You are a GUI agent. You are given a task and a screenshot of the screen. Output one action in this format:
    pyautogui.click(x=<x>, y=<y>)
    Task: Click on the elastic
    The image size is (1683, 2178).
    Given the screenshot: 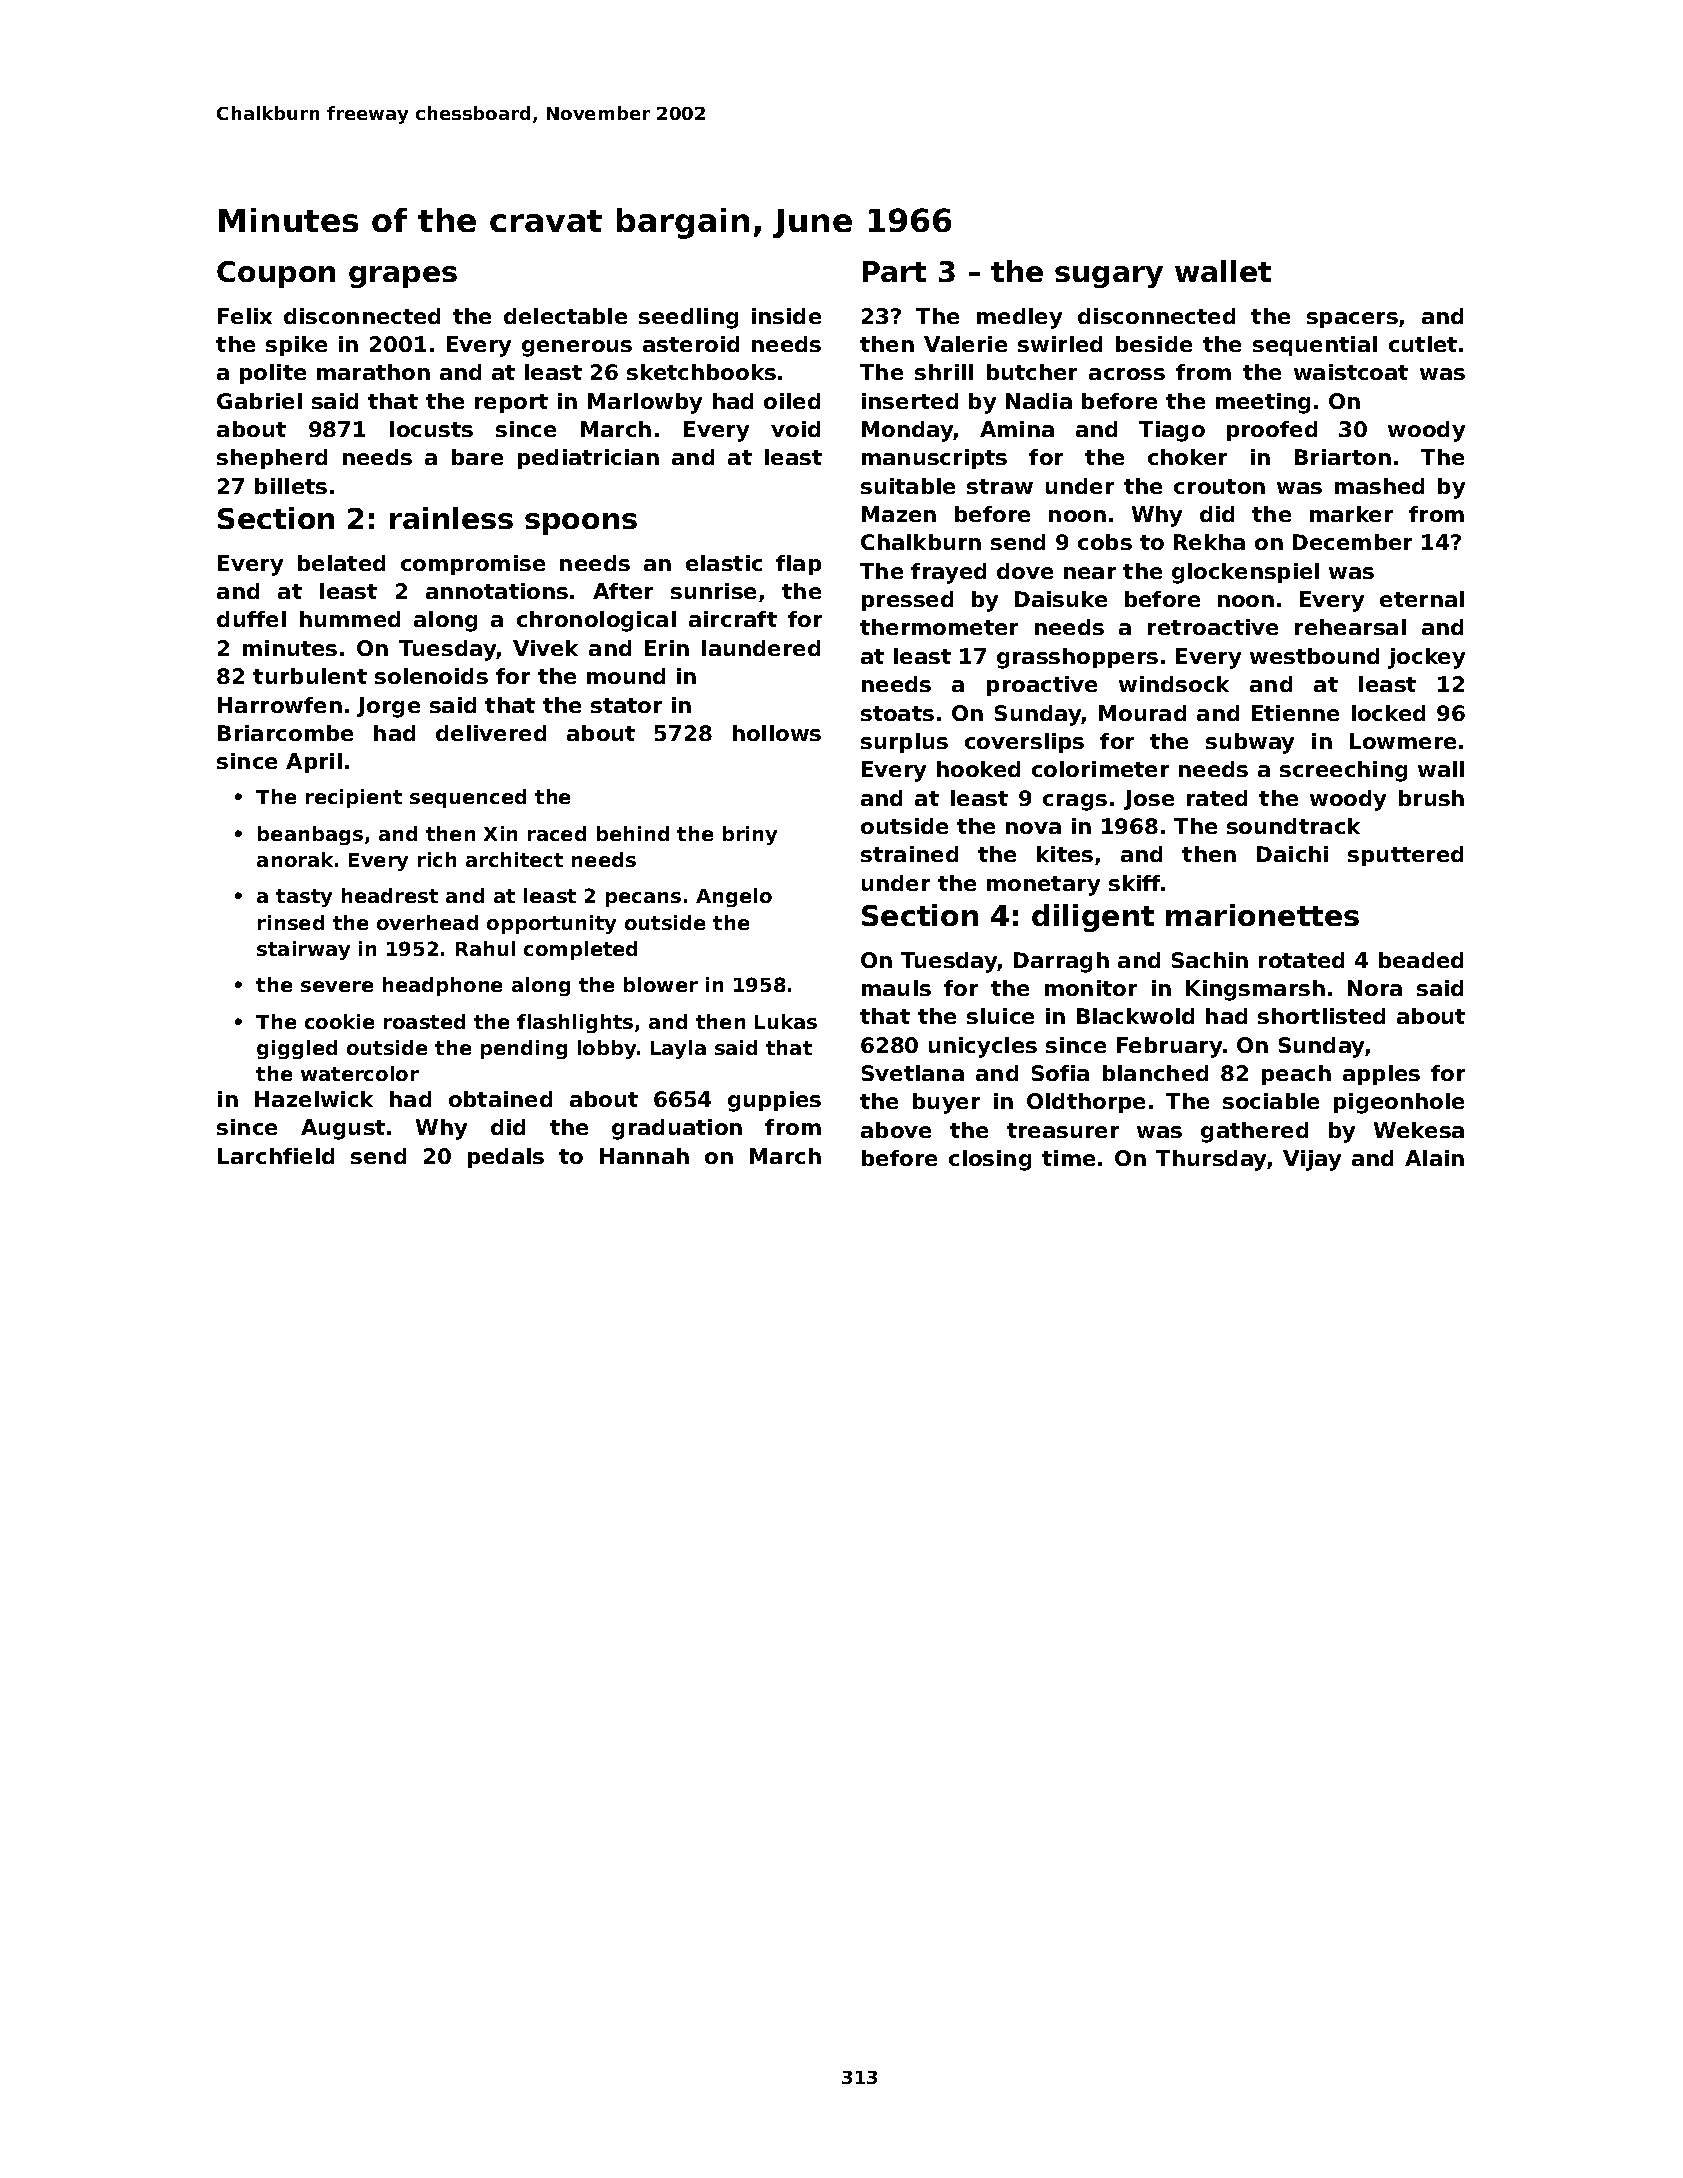 What is the action you would take?
    pyautogui.click(x=724, y=563)
